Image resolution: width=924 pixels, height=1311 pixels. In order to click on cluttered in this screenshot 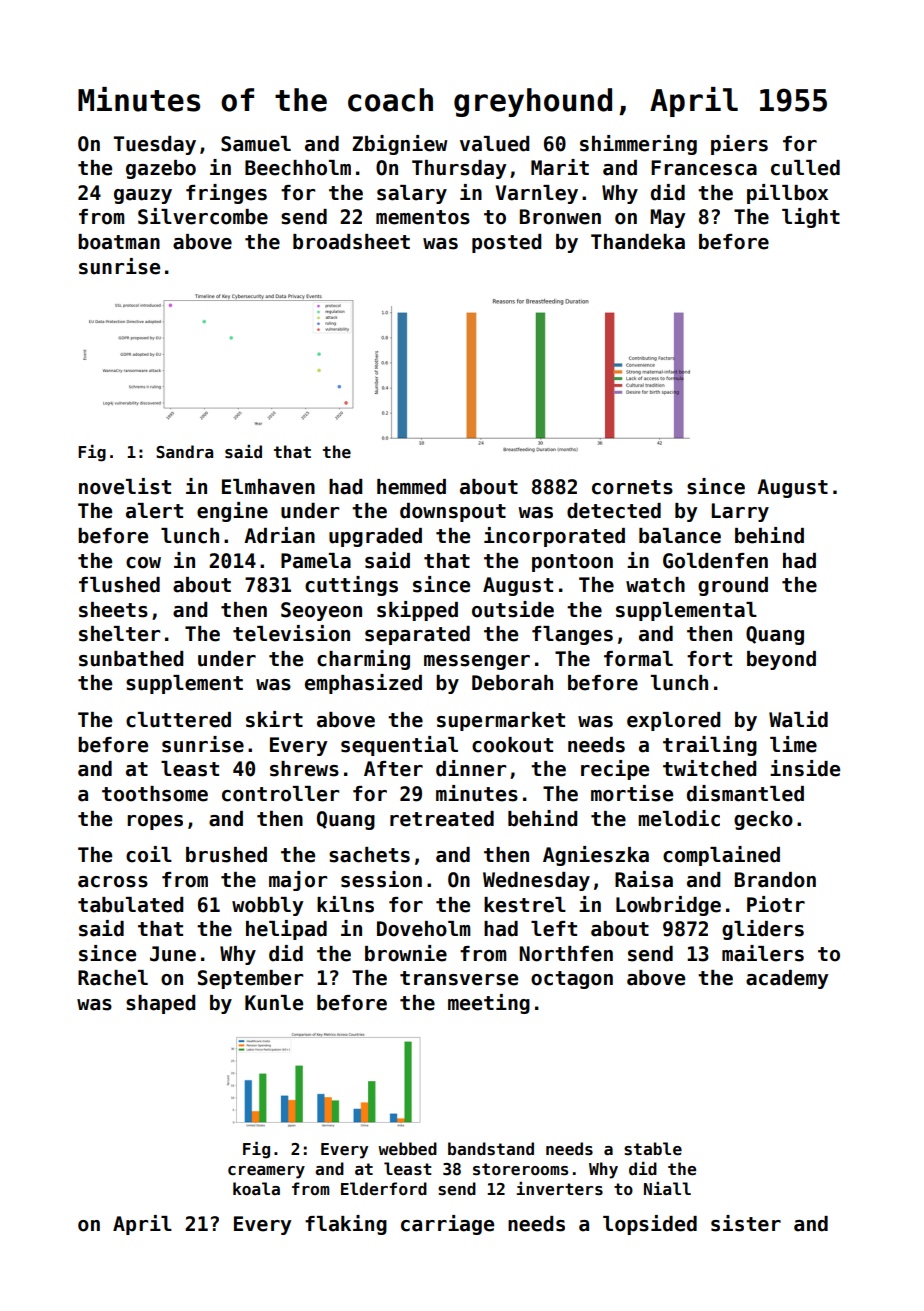, I will do `click(178, 720)`.
